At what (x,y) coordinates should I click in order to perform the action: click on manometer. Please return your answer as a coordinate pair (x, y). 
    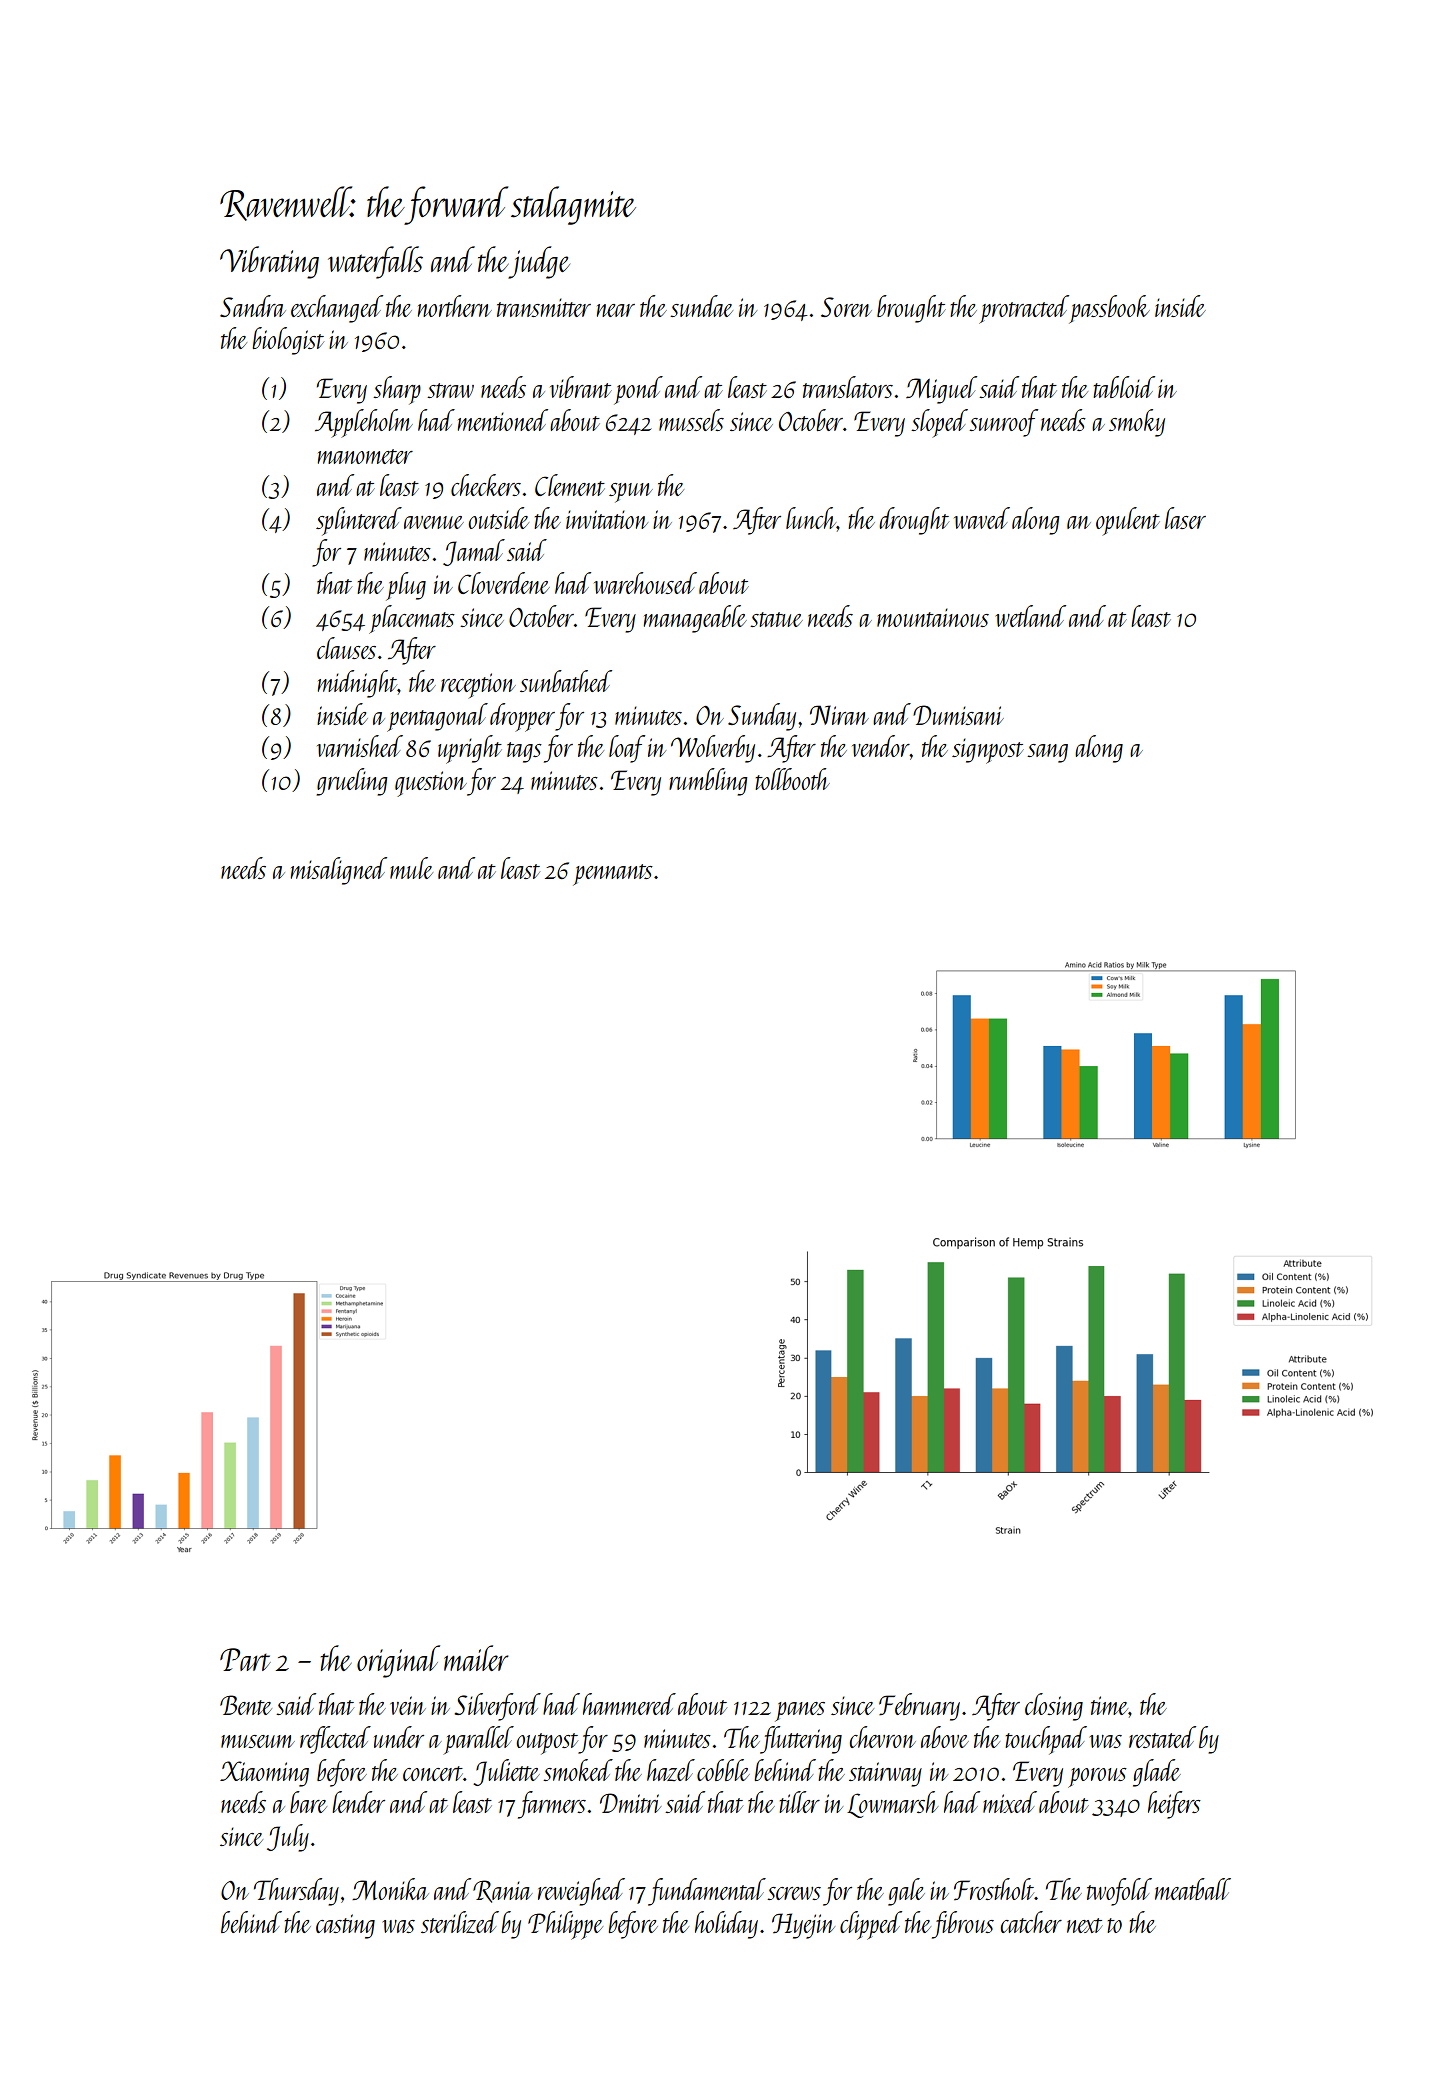
    Looking at the image, I should click on (365, 456).
